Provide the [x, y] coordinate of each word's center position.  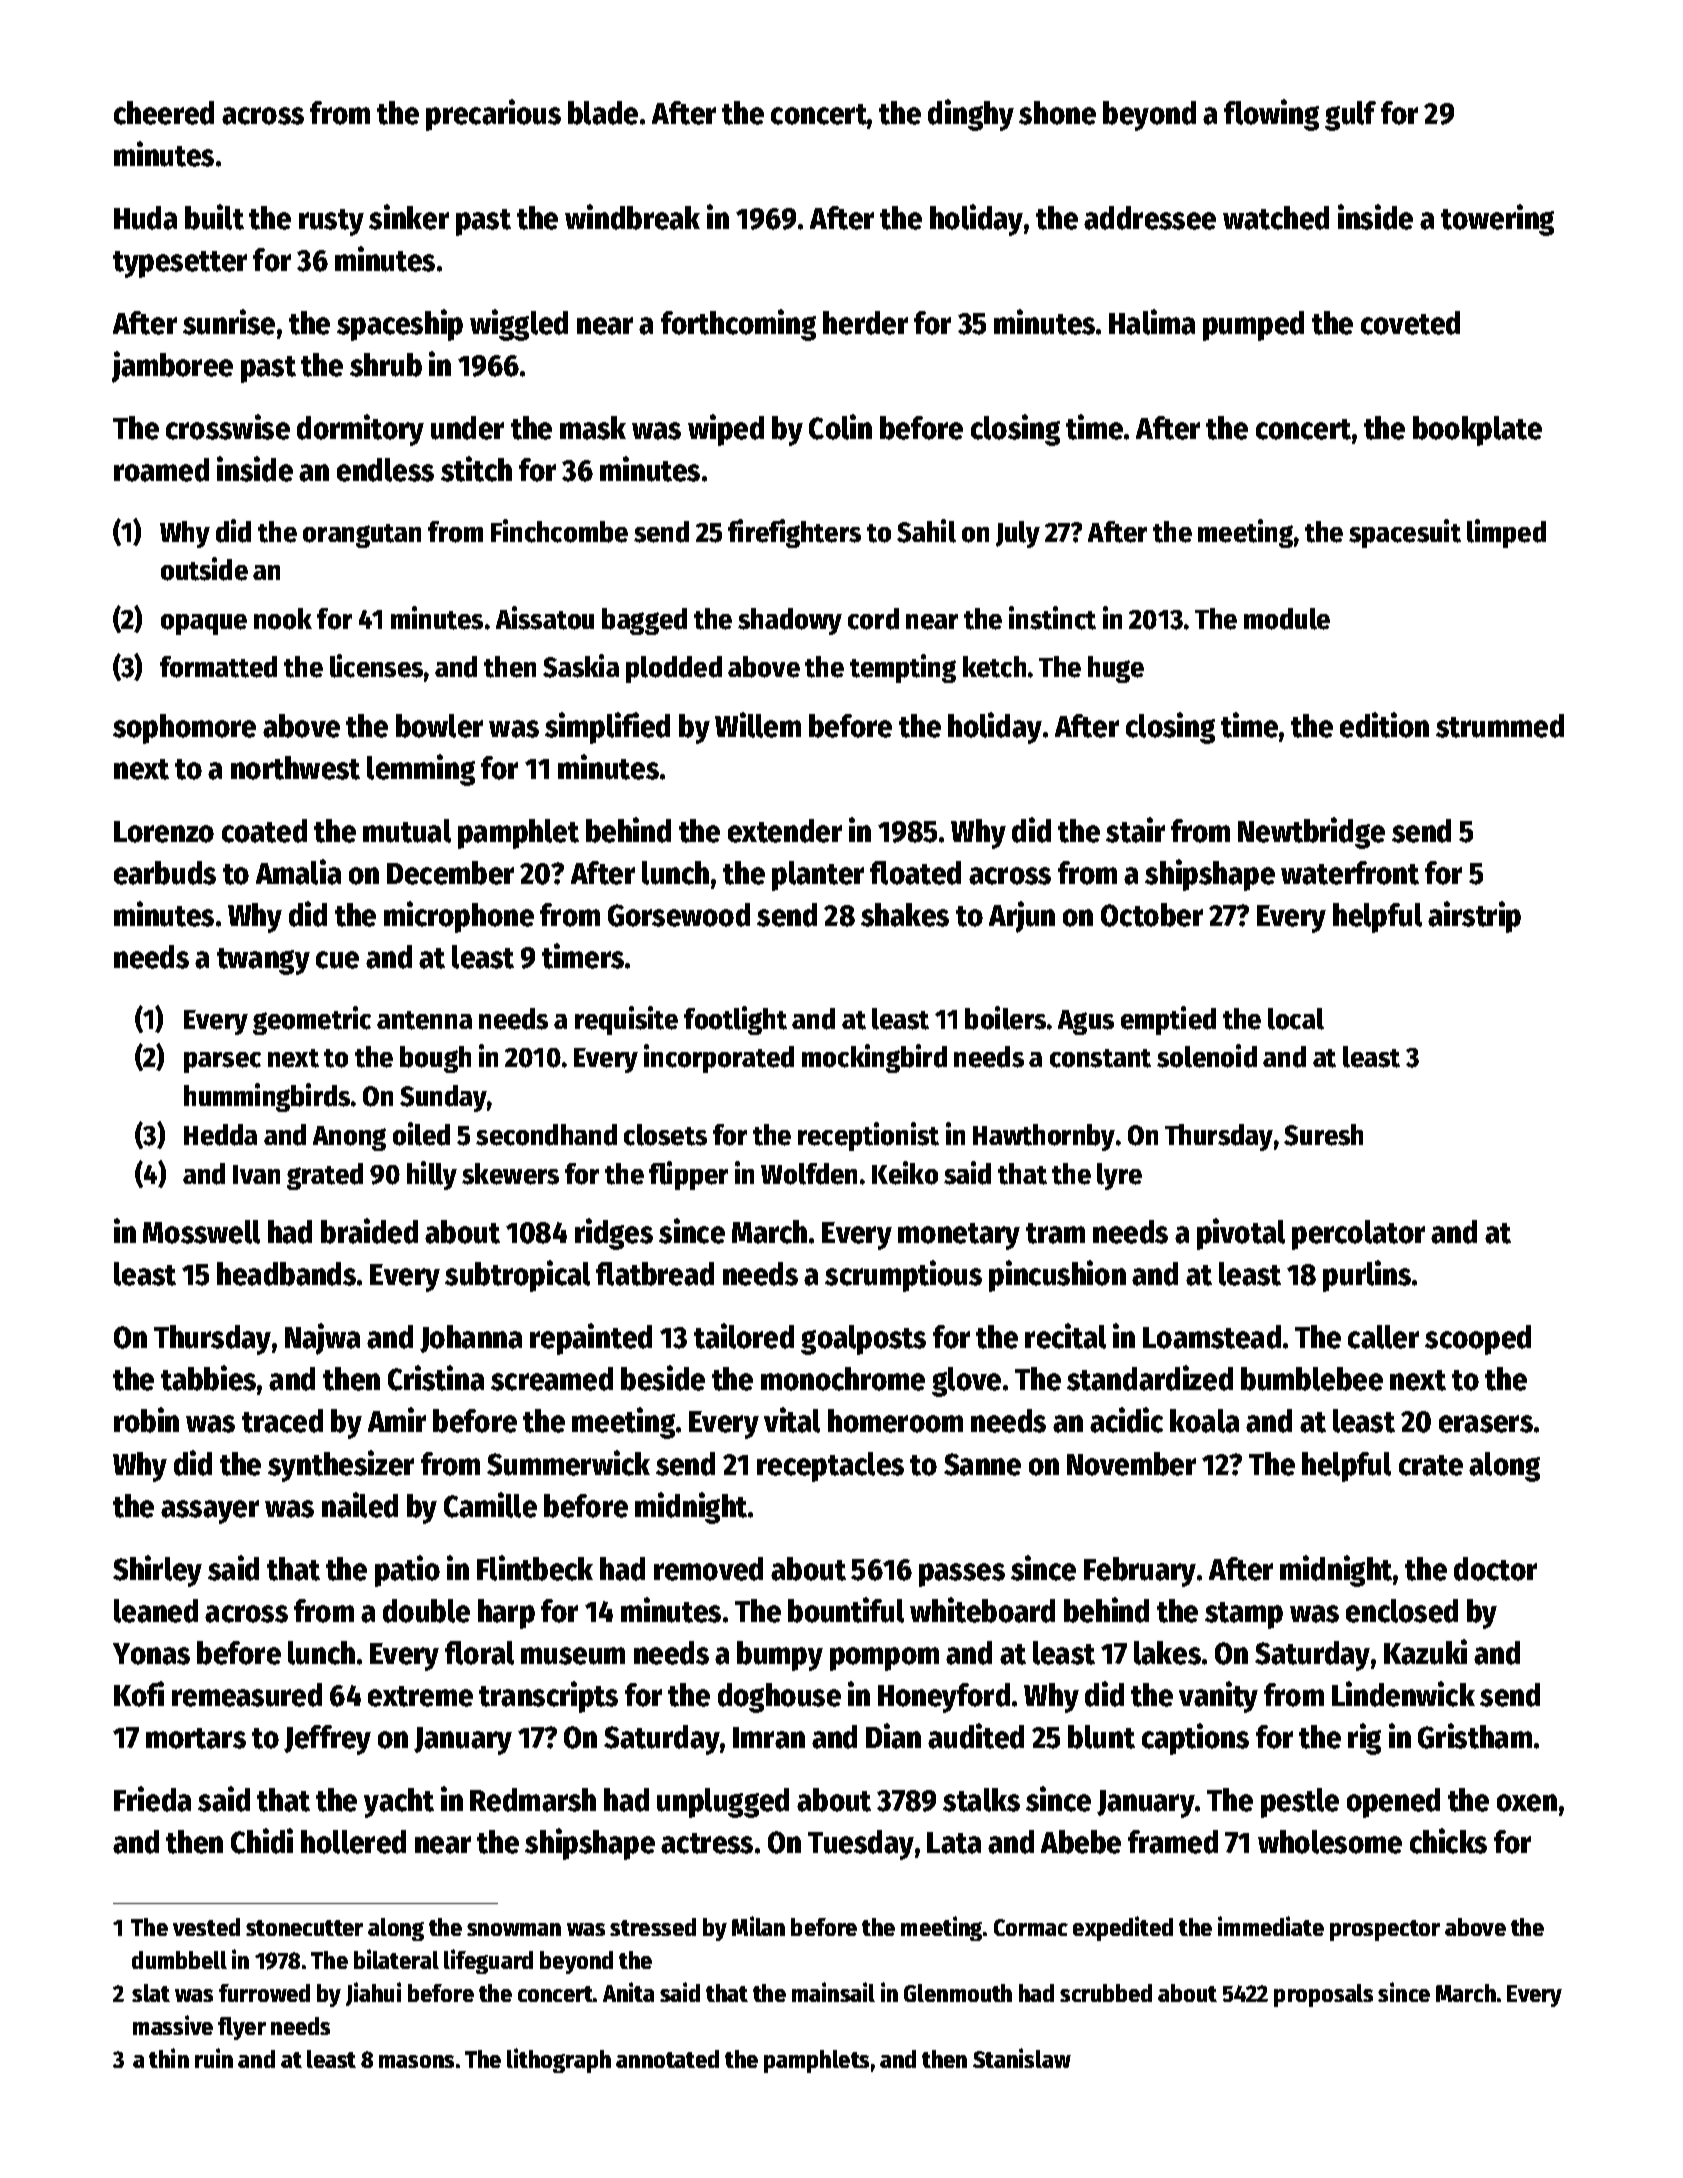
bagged [644, 621]
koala [1204, 1421]
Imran [769, 1738]
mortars [196, 1738]
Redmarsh [533, 1800]
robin [146, 1420]
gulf [1350, 116]
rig [1364, 1739]
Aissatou [545, 618]
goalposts [863, 1340]
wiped [726, 430]
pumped [1253, 326]
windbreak [632, 217]
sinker [409, 217]
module [1287, 619]
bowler [439, 726]
